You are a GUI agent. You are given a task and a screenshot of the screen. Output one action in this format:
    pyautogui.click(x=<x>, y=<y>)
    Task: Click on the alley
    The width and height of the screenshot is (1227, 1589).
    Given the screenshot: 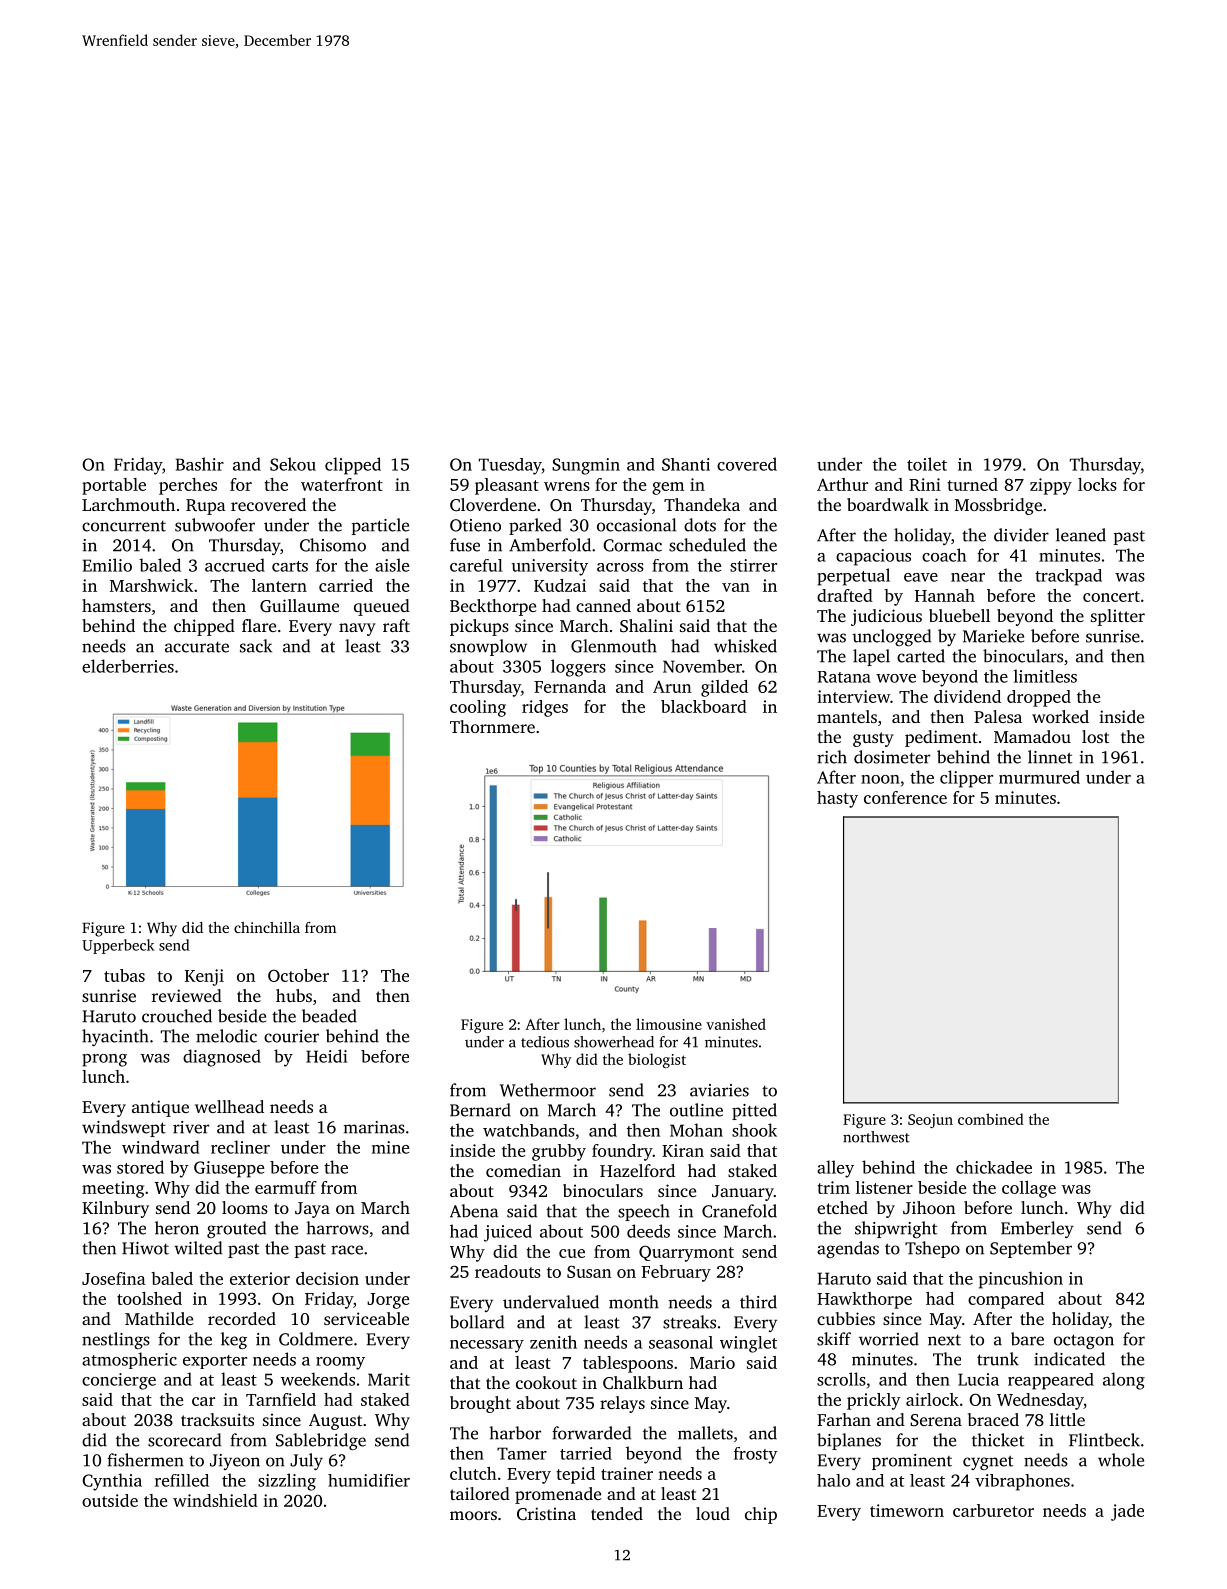 What is the action you would take?
    pyautogui.click(x=835, y=1169)
